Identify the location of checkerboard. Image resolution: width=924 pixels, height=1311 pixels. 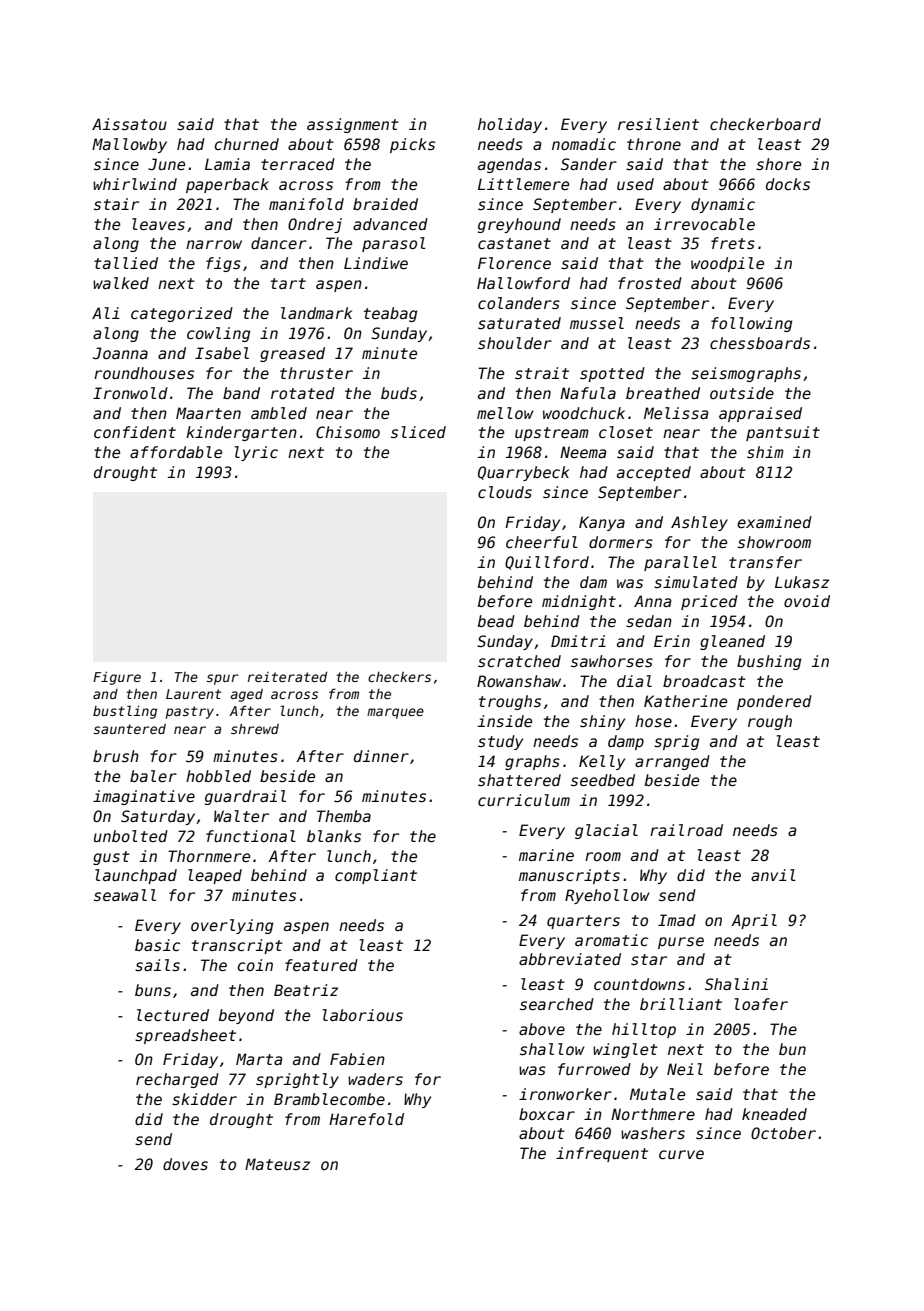
(765, 124).
